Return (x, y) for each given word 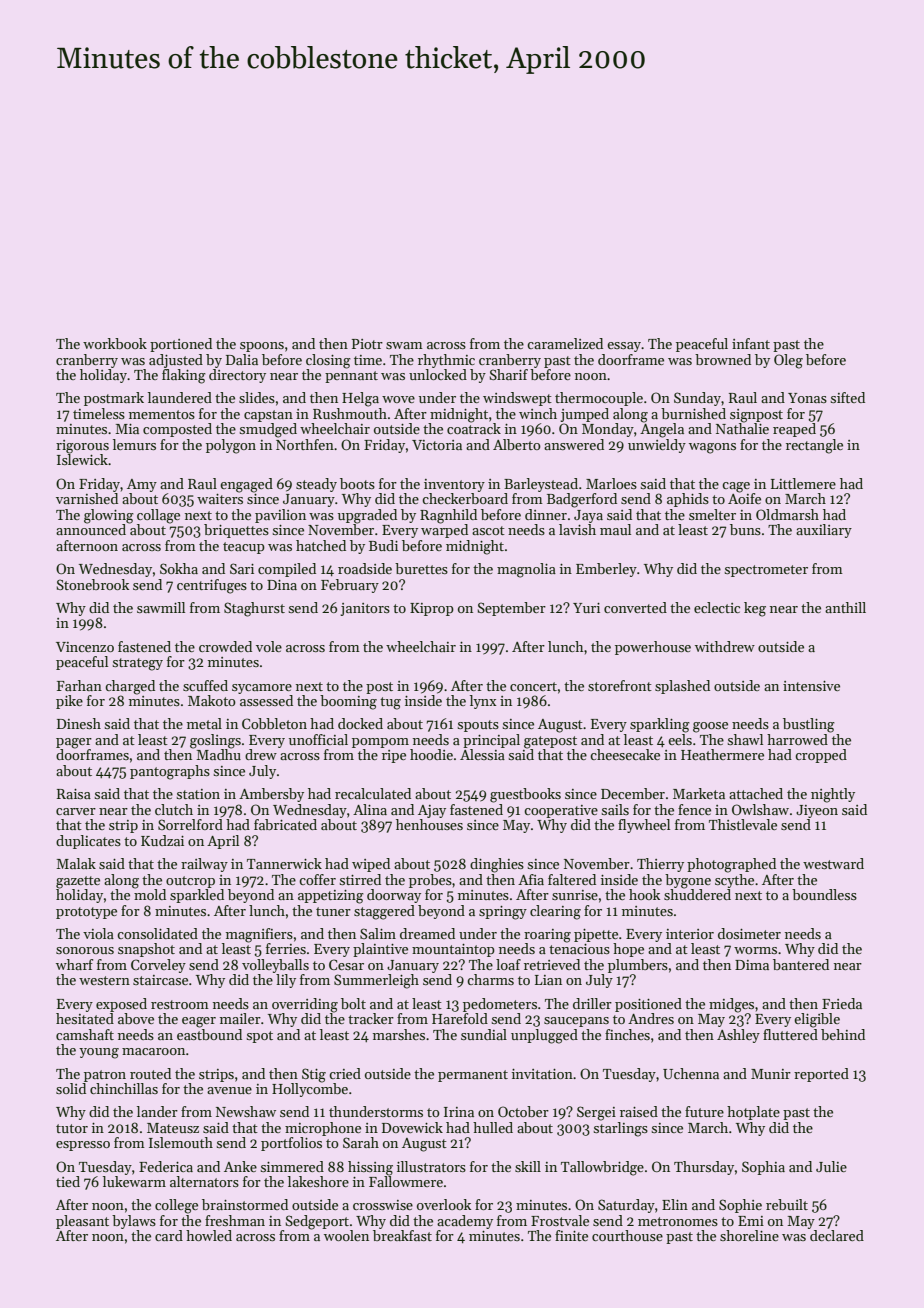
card (169, 1235)
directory (237, 376)
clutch (174, 809)
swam (404, 345)
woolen (346, 1235)
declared (837, 1235)
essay (624, 347)
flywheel (644, 826)
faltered (572, 879)
